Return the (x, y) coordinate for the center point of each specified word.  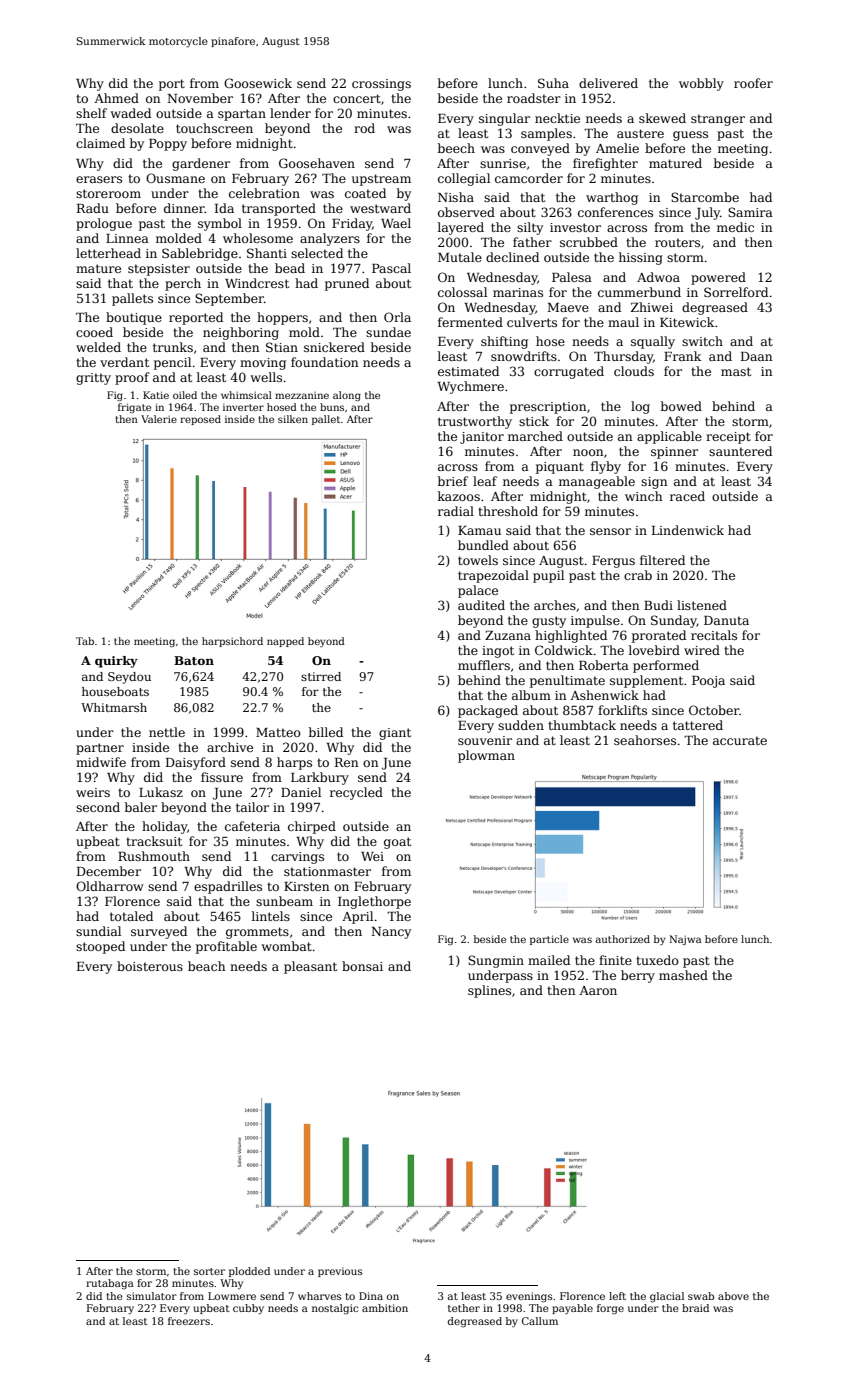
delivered (608, 83)
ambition (385, 1308)
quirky (116, 662)
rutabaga (110, 1284)
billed (326, 732)
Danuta (726, 620)
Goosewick (258, 83)
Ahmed (116, 98)
